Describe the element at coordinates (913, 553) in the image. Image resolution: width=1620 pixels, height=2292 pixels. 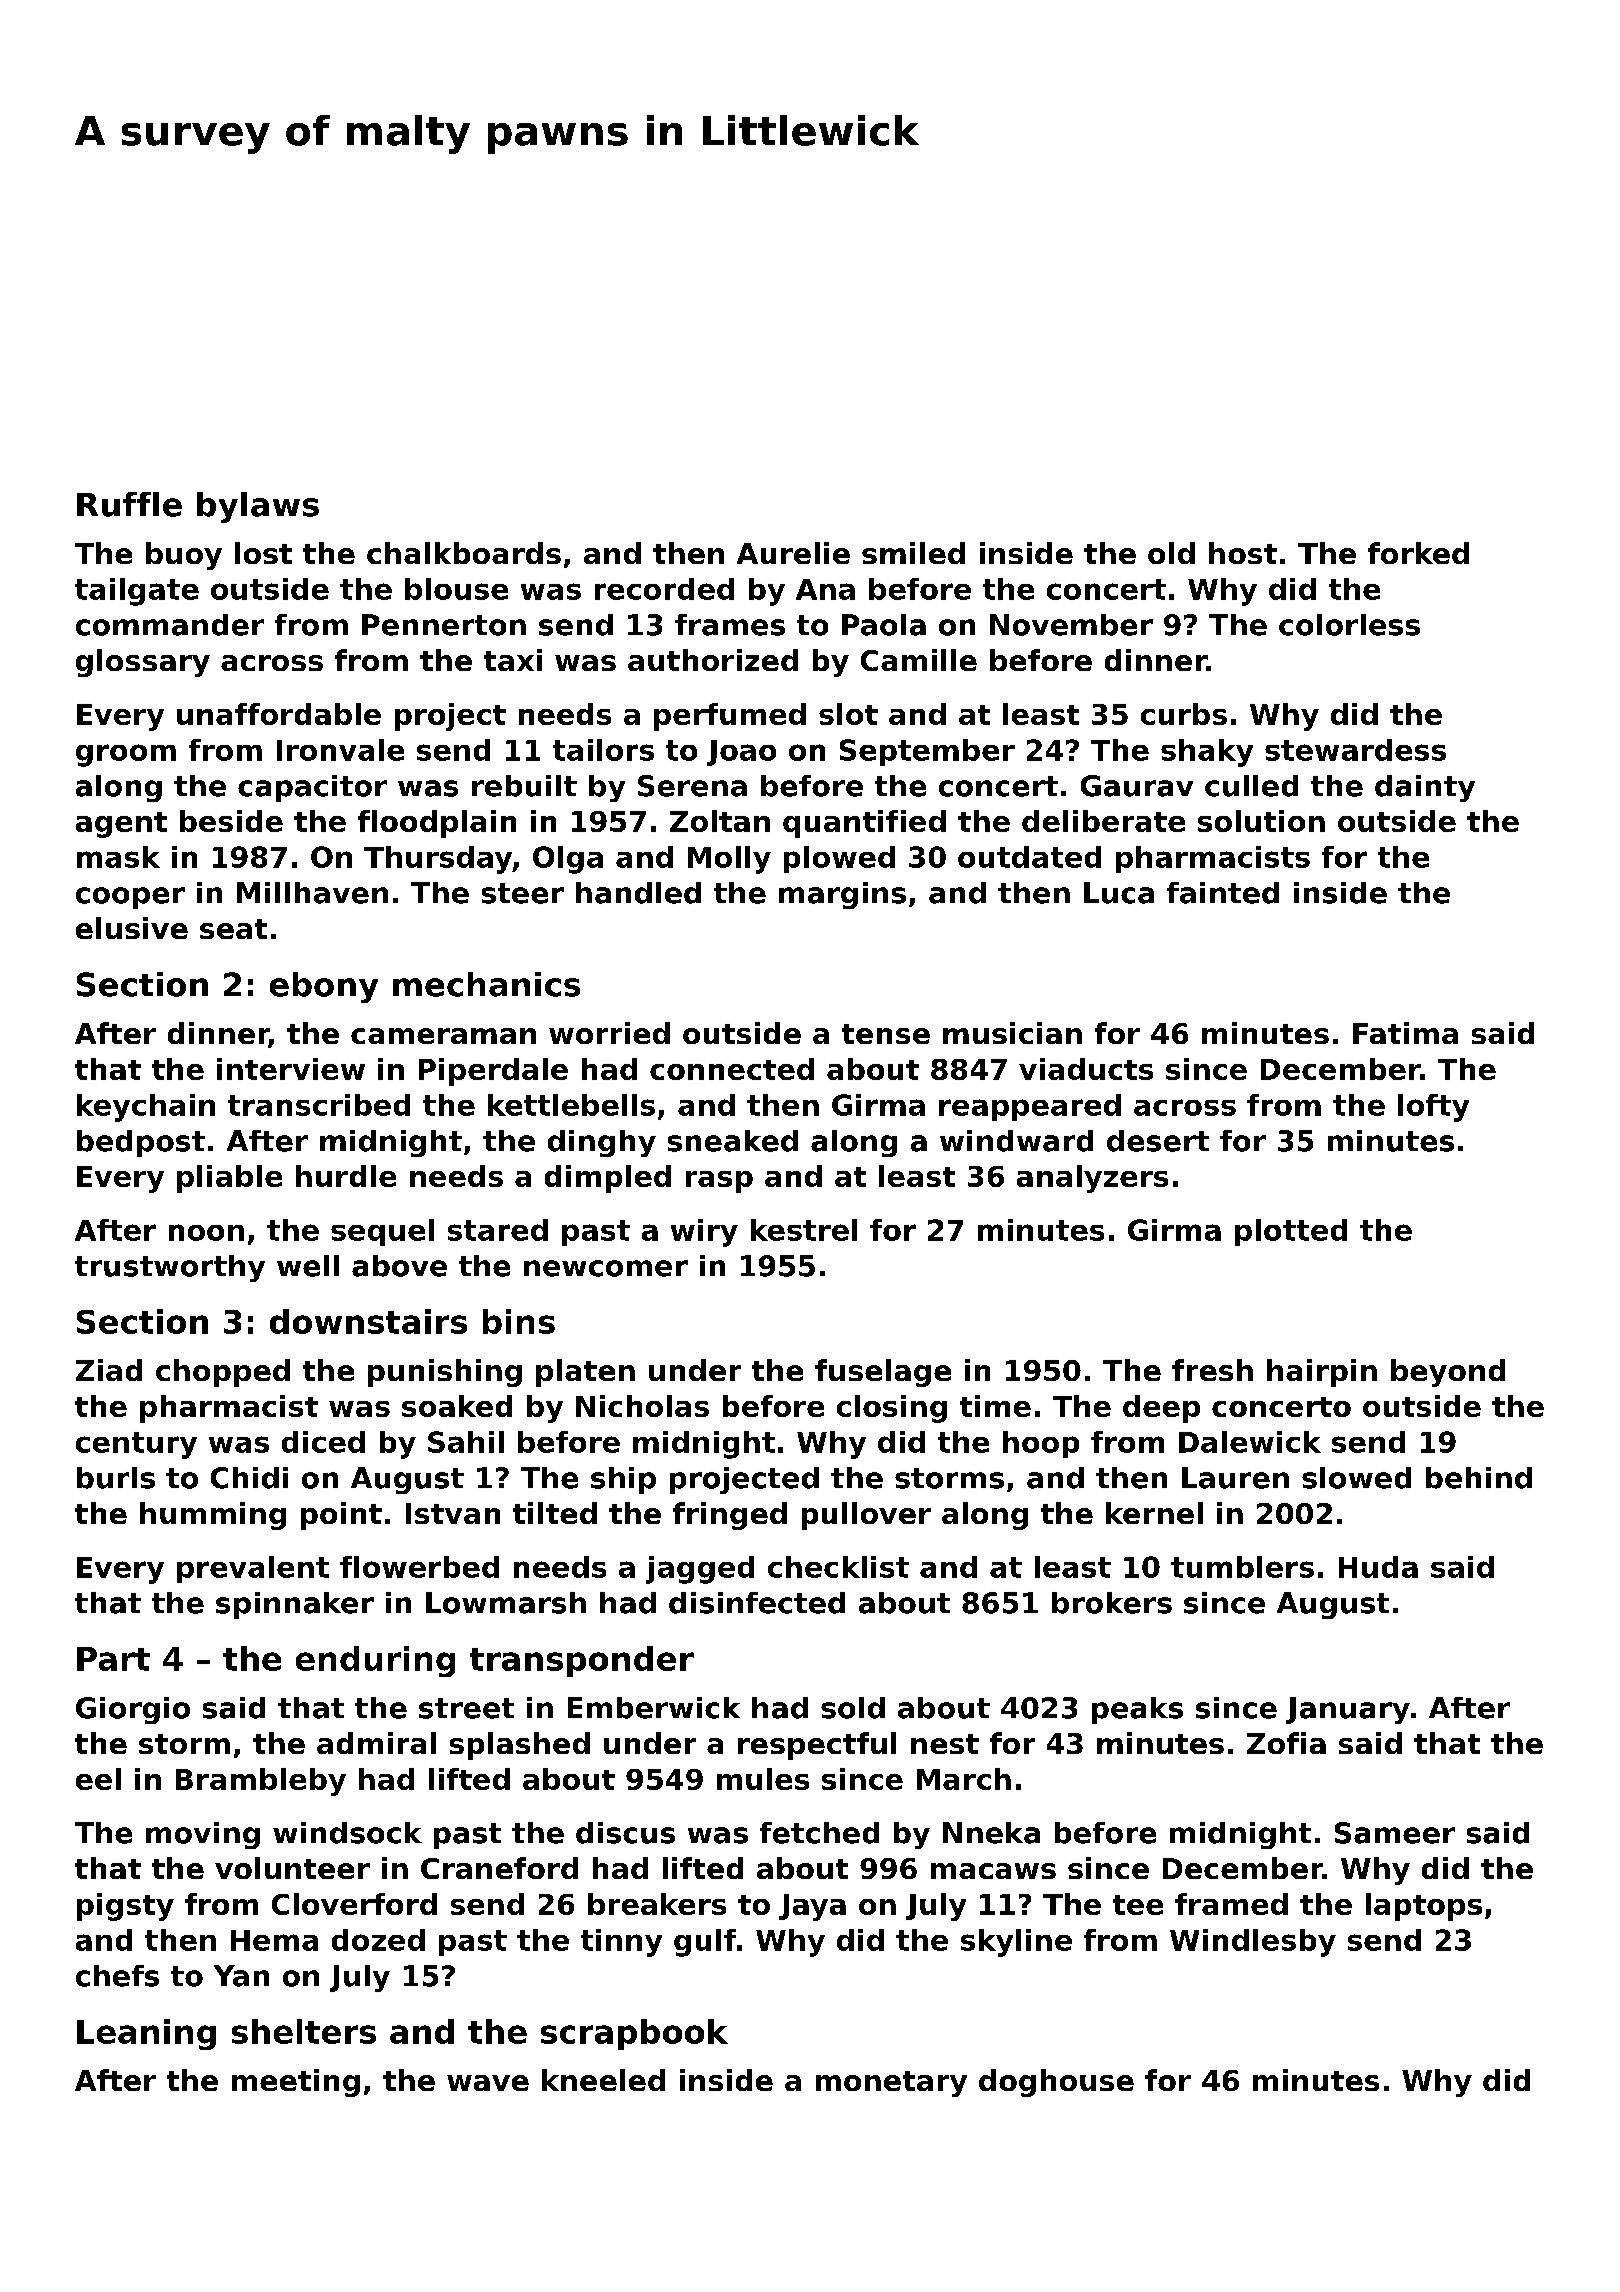
I see `smiled` at that location.
